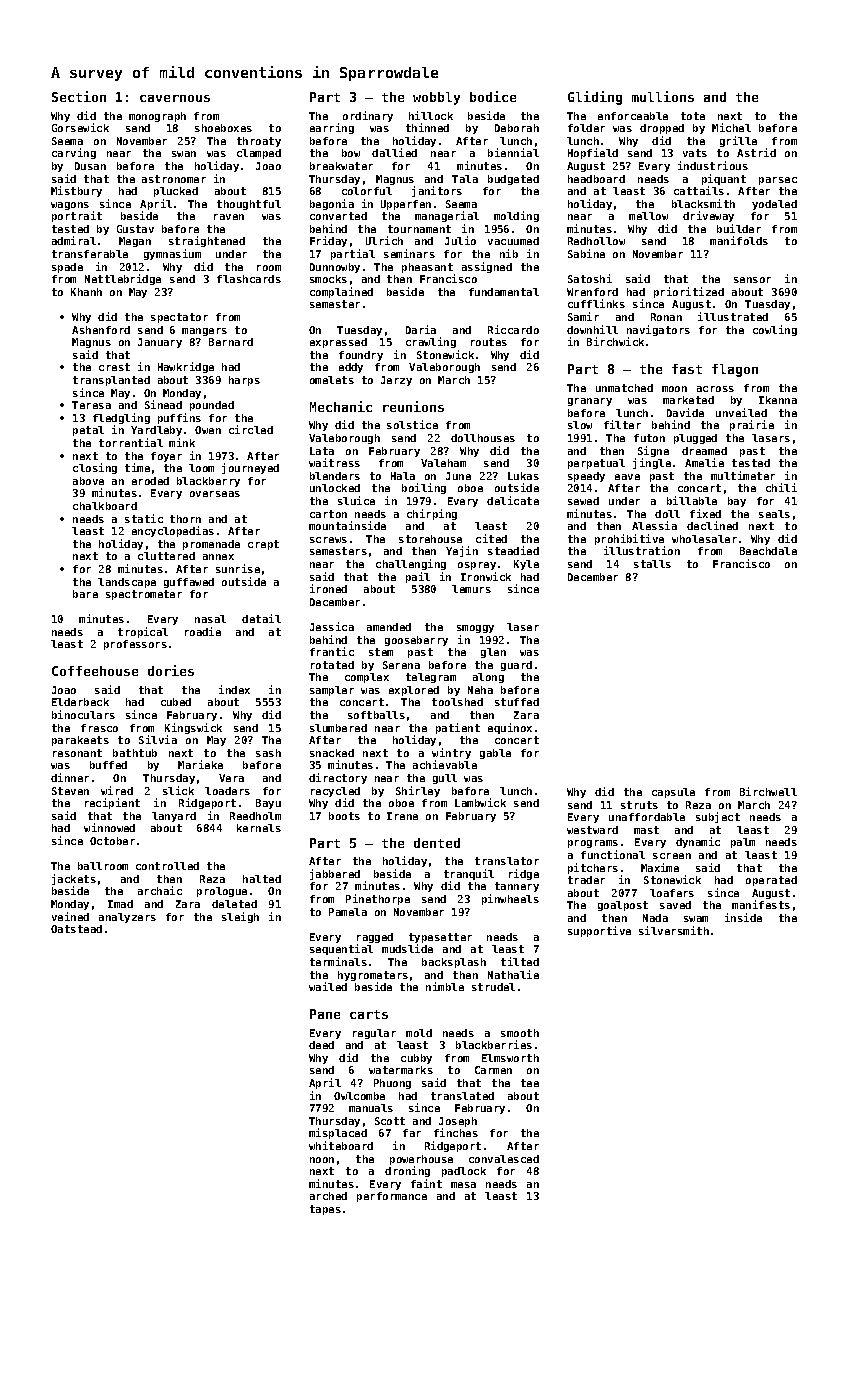 The image size is (849, 1400). What do you see at coordinates (175, 98) in the screenshot?
I see `cavernous` at bounding box center [175, 98].
